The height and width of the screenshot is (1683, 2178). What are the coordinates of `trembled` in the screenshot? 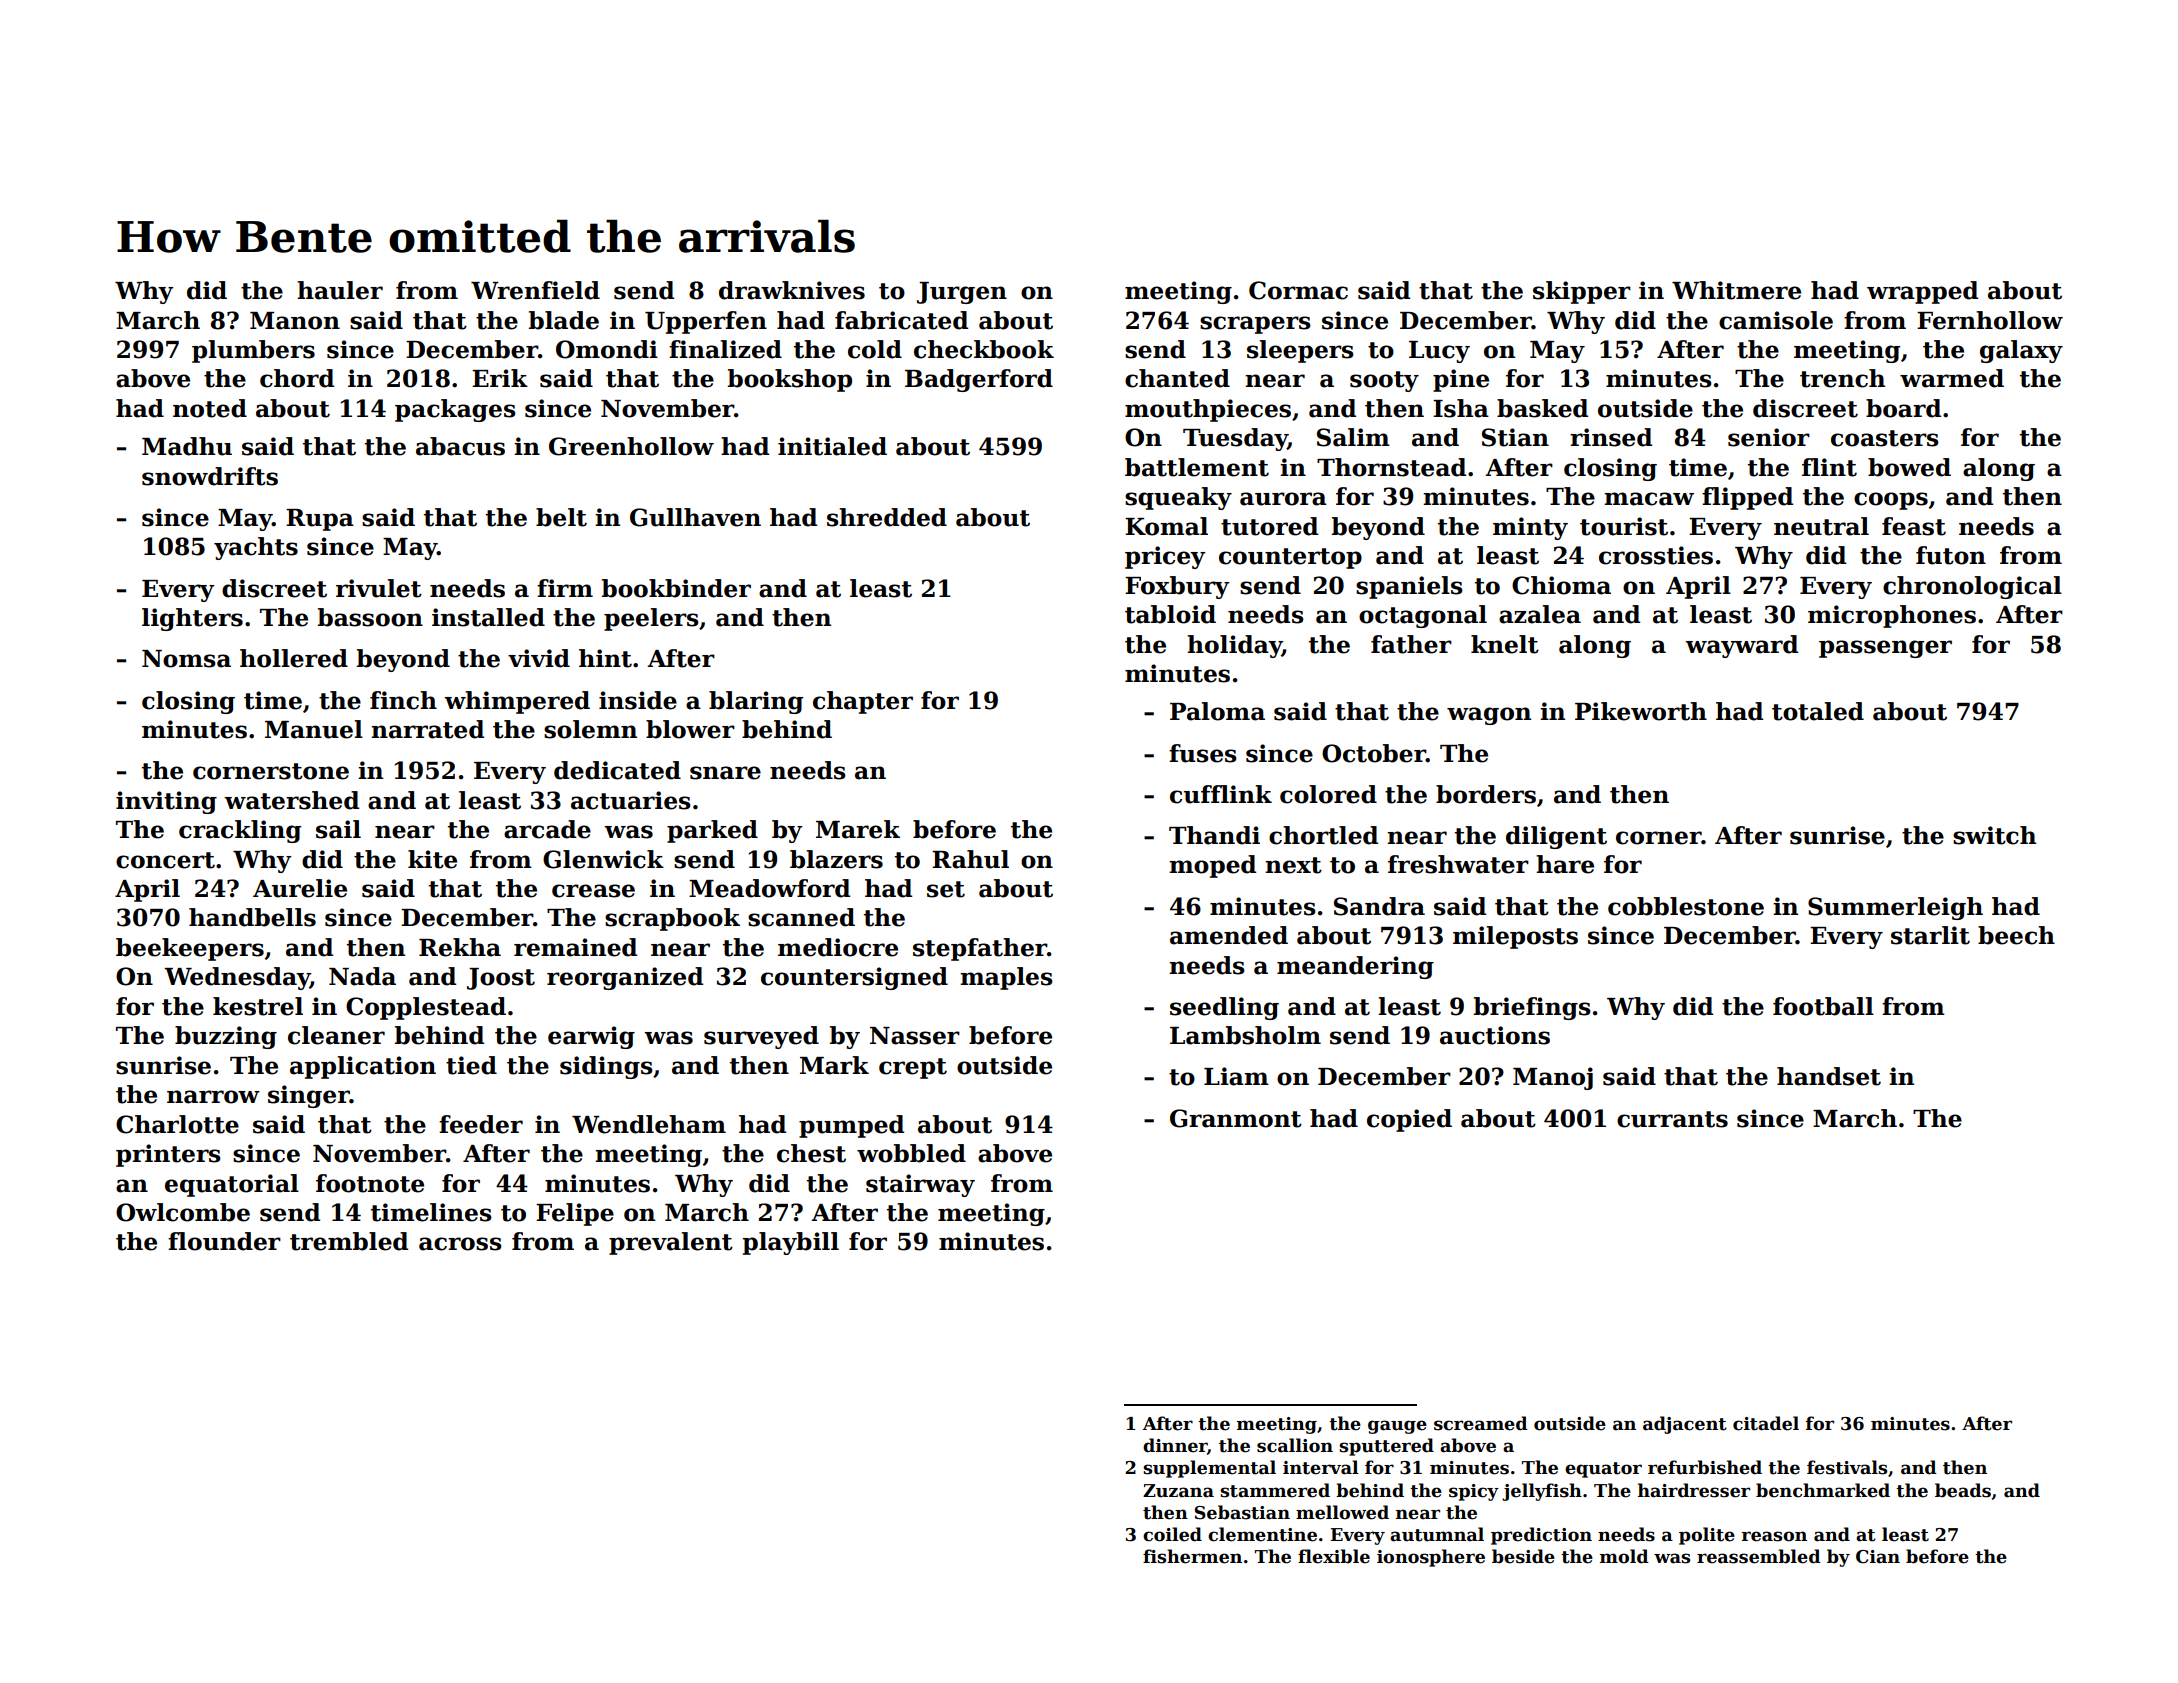 It's located at (349, 1241).
